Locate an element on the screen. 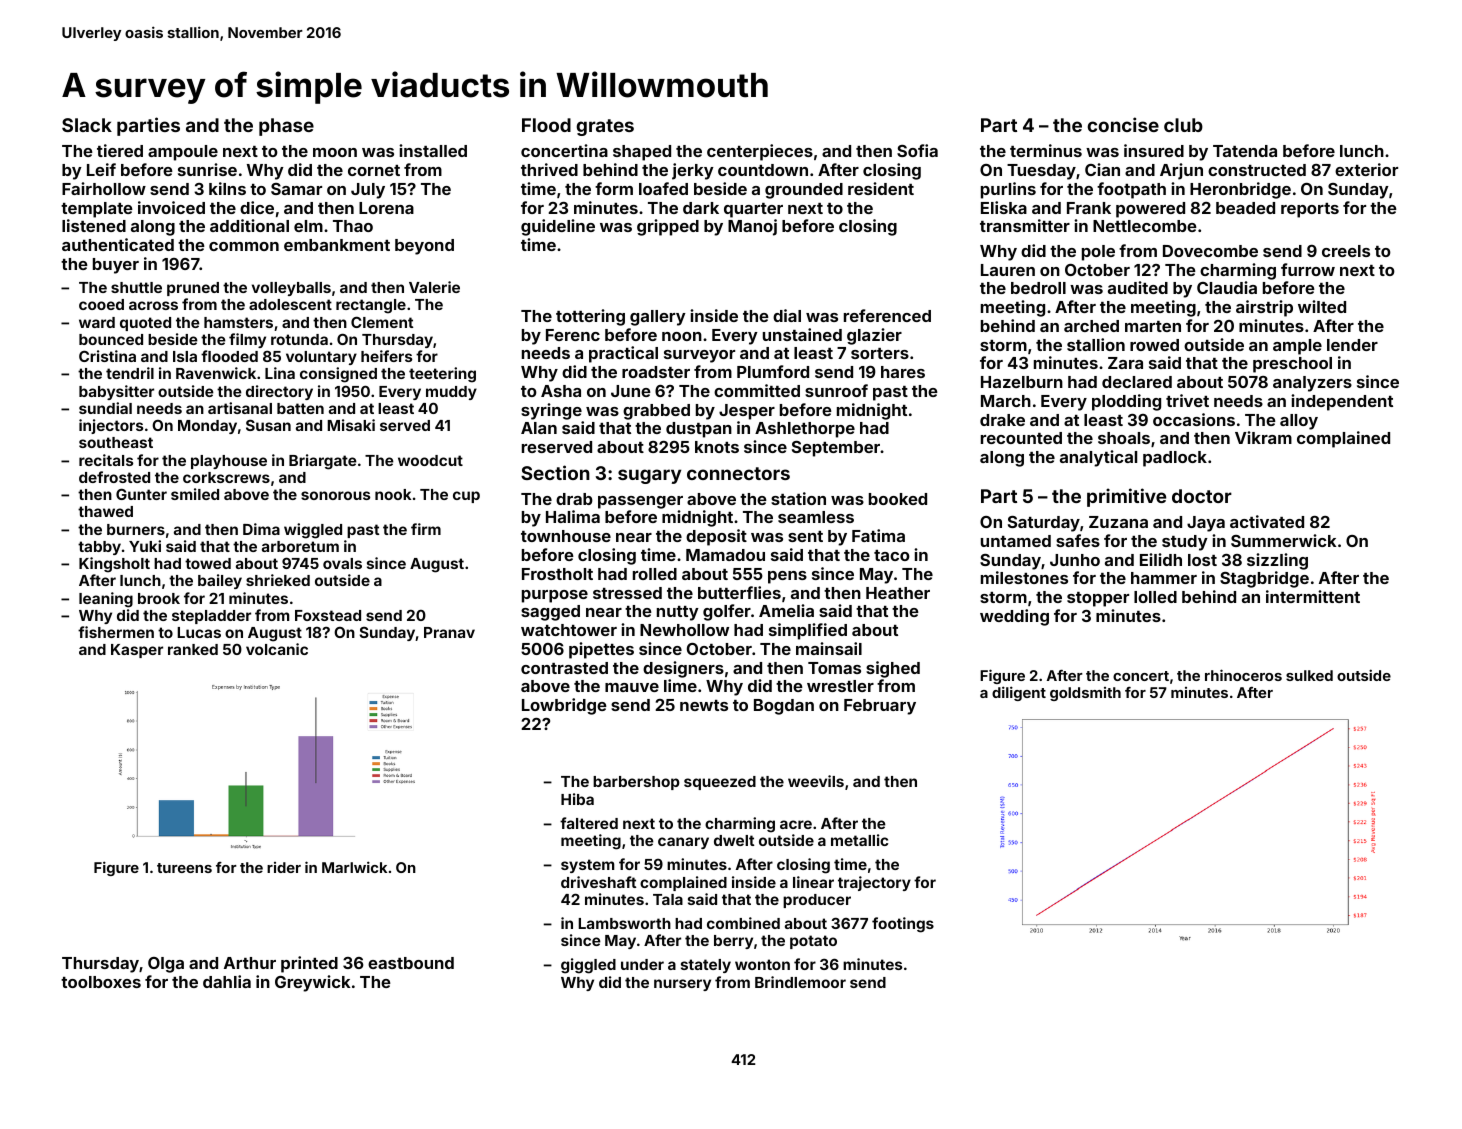 This screenshot has height=1129, width=1462. gallery is located at coordinates (658, 318).
